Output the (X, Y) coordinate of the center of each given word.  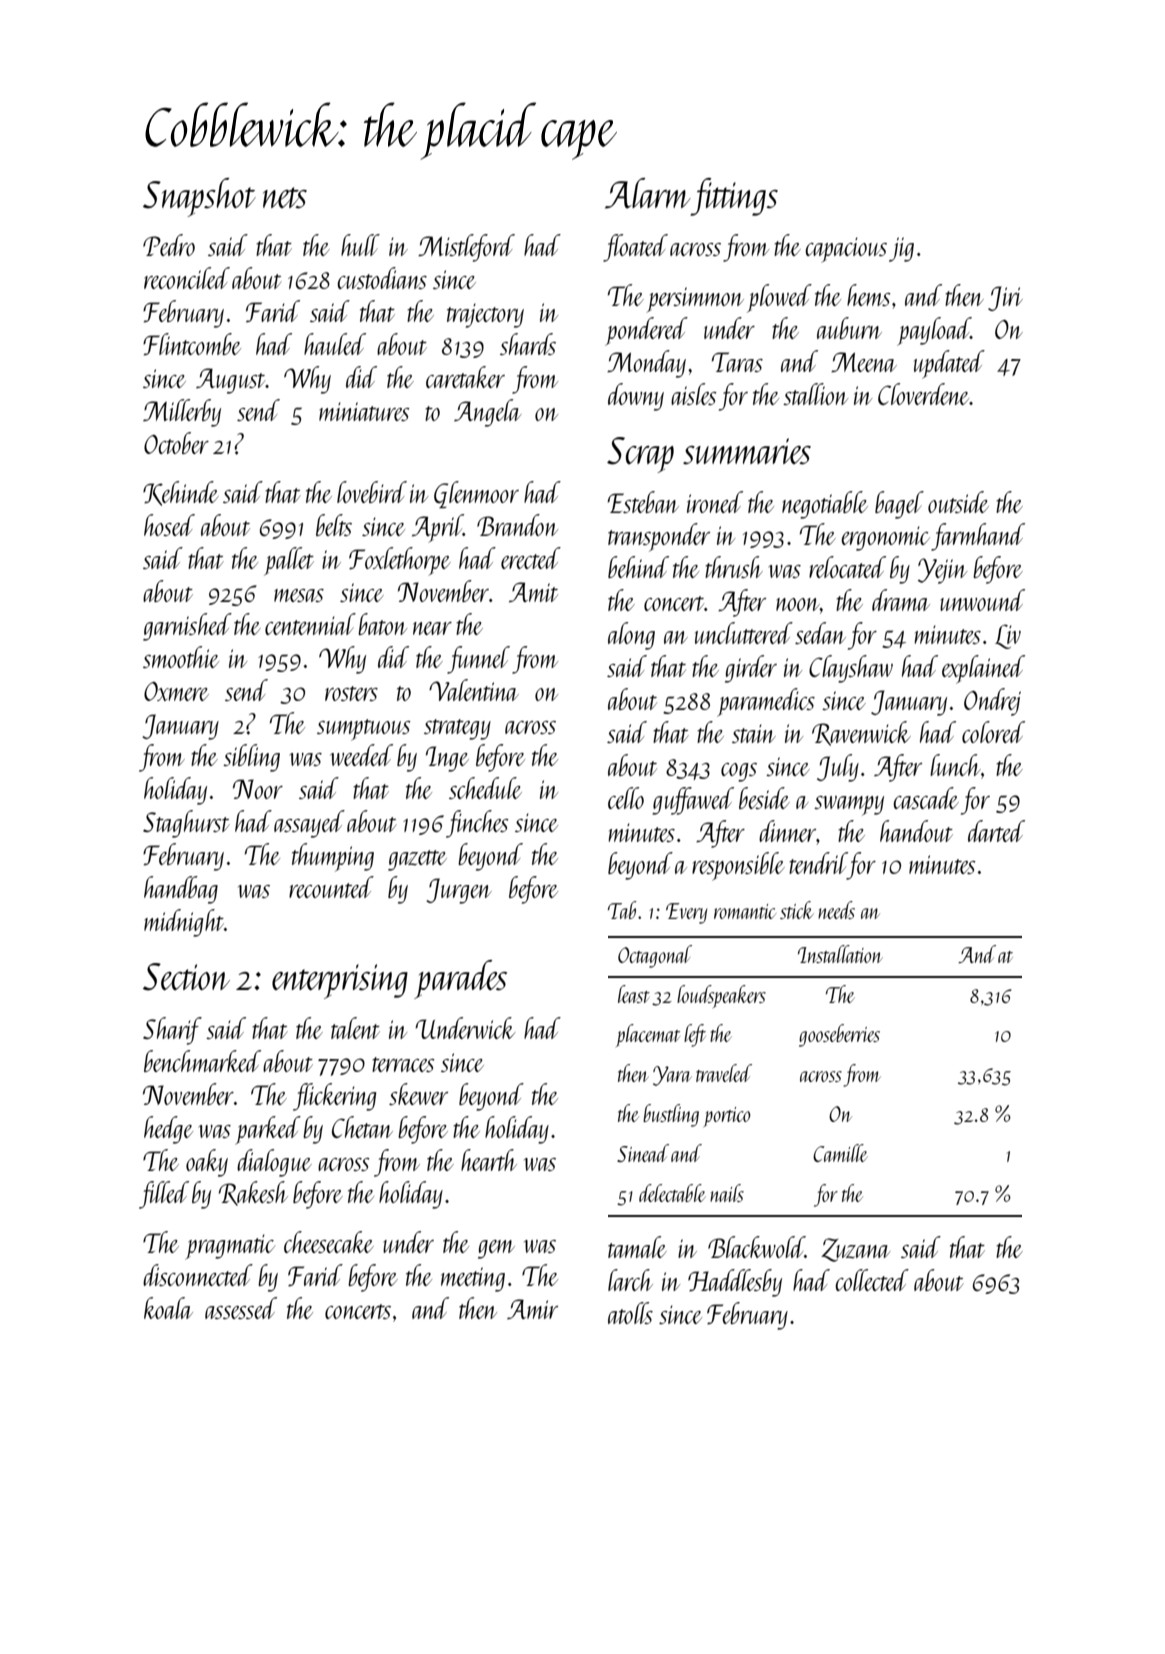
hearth (489, 1160)
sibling (251, 758)
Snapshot (199, 197)
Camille (840, 1153)
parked (268, 1130)
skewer (418, 1094)
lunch (955, 765)
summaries (747, 451)
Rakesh (253, 1193)
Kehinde (181, 493)
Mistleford (466, 248)
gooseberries (839, 1035)
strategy (457, 729)
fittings (734, 197)
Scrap (640, 455)
